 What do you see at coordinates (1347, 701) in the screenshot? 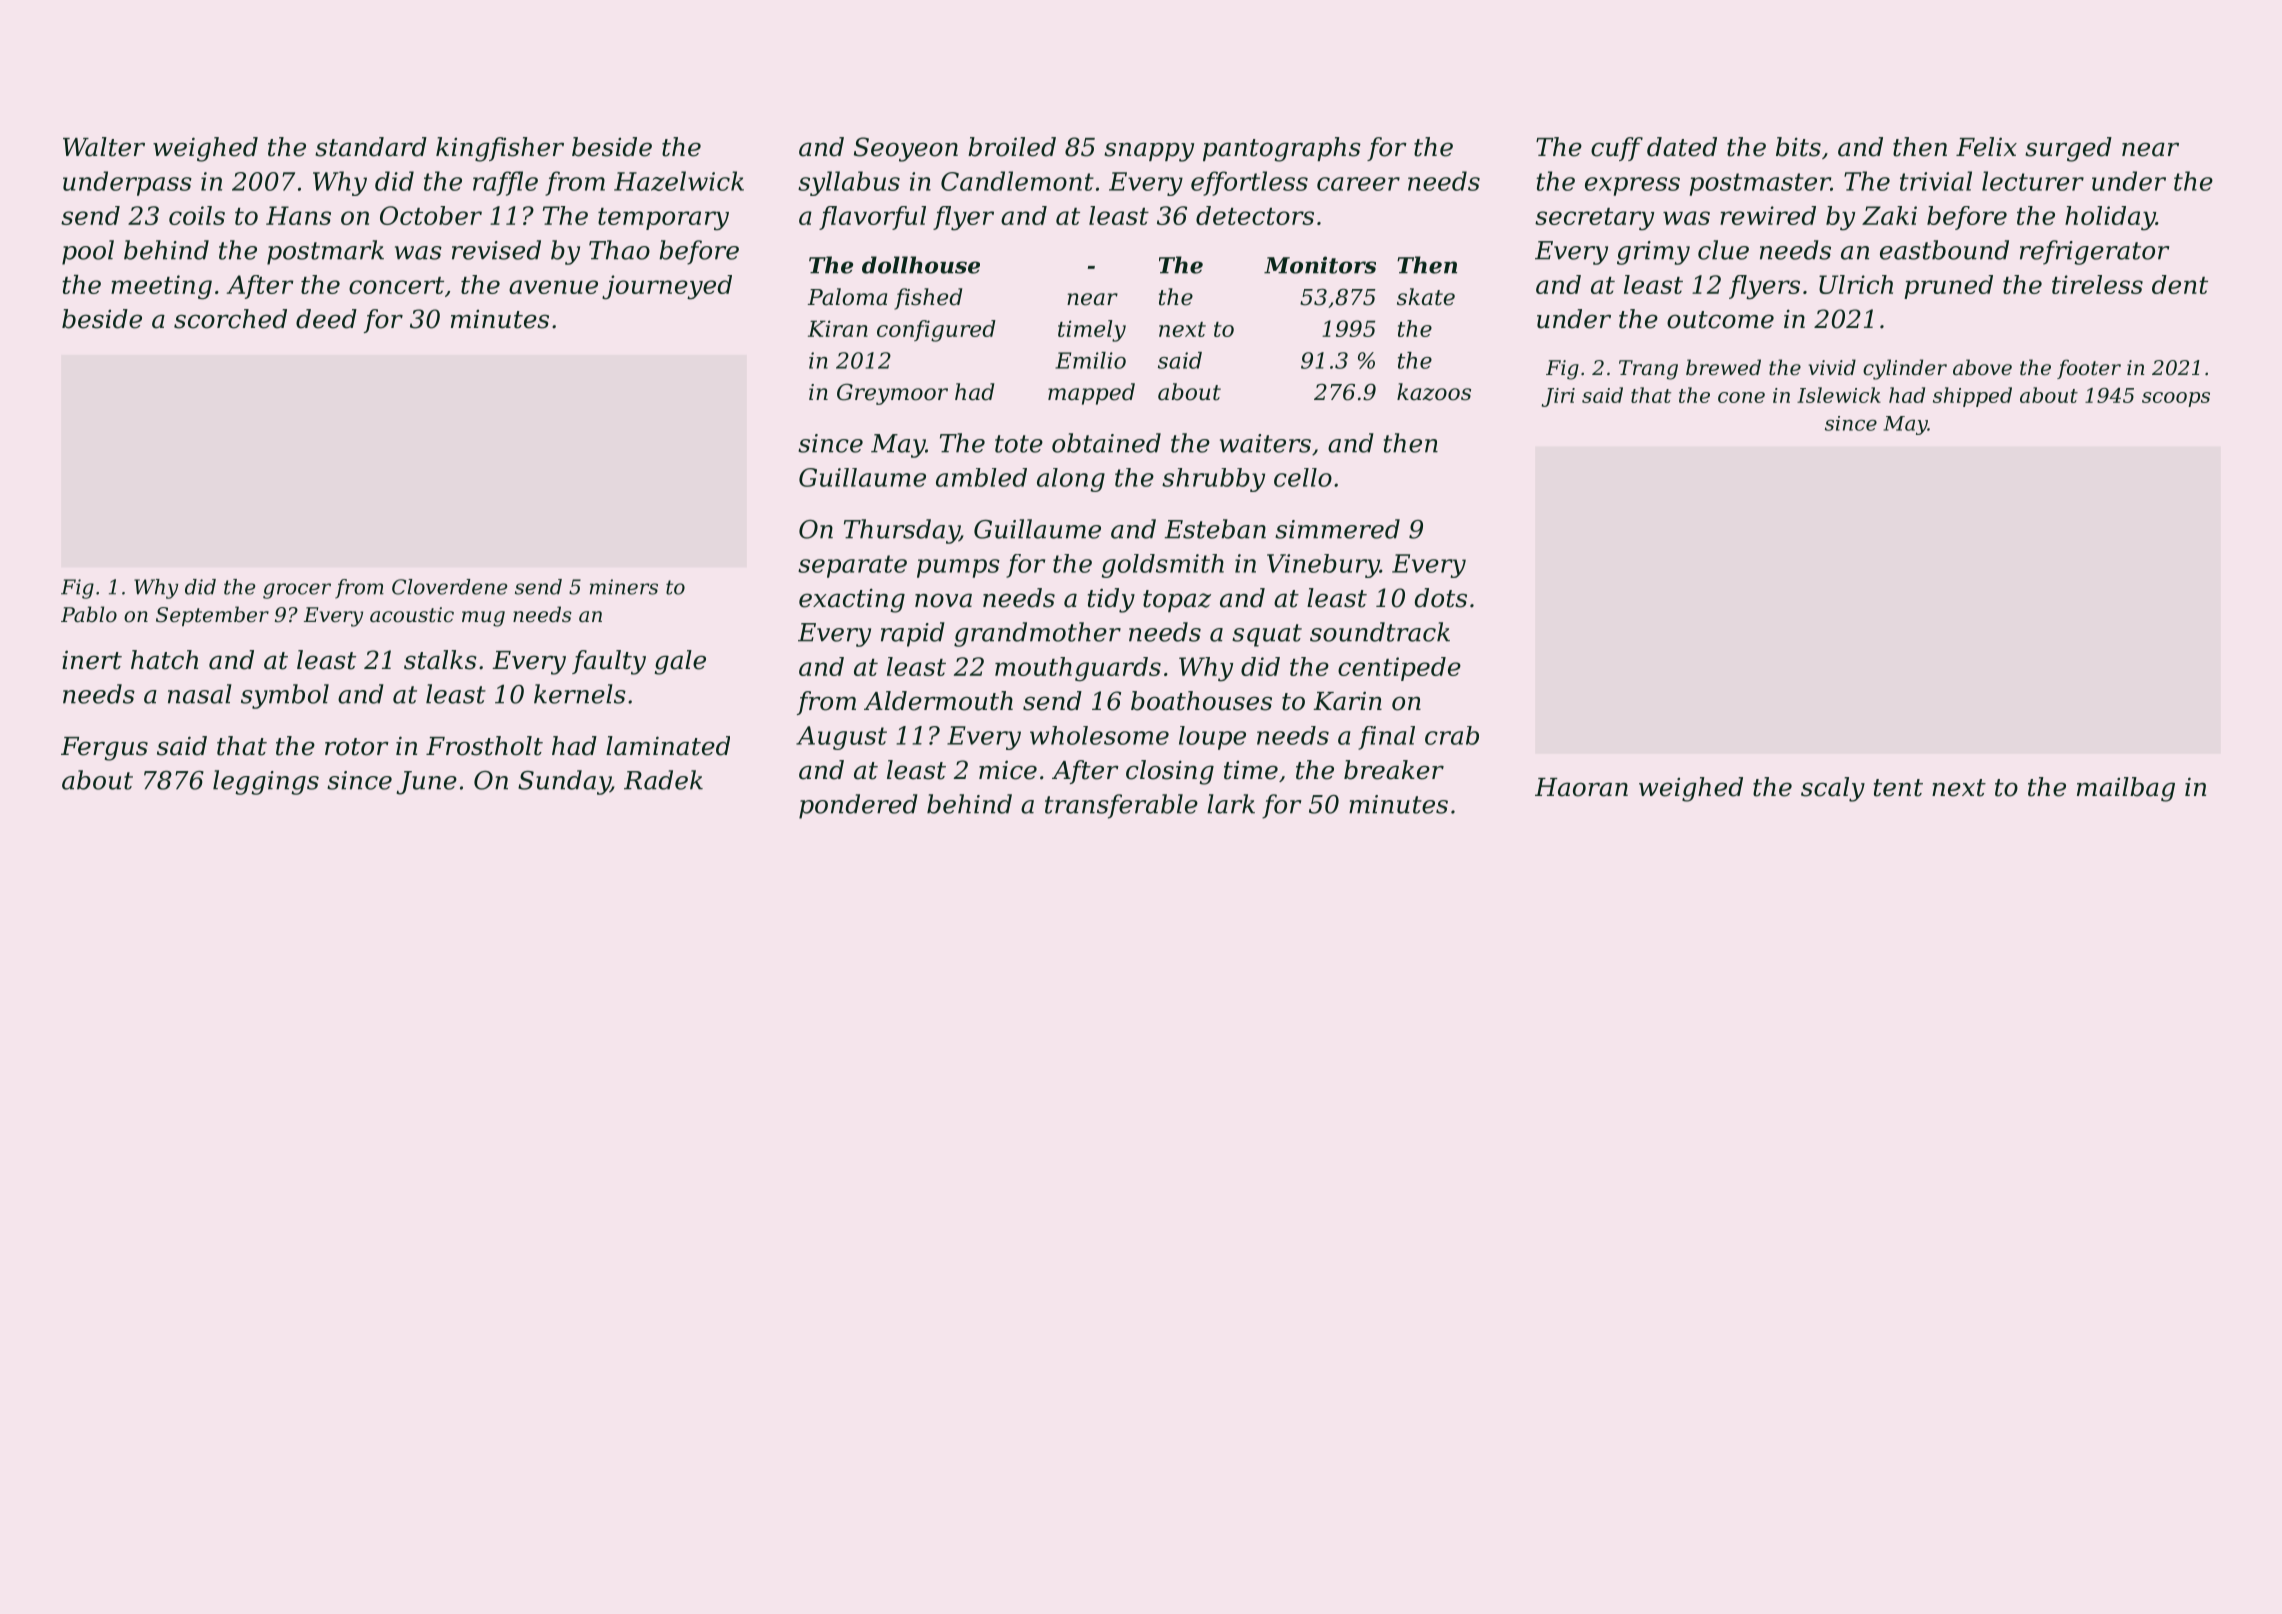
I see `Karin` at bounding box center [1347, 701].
